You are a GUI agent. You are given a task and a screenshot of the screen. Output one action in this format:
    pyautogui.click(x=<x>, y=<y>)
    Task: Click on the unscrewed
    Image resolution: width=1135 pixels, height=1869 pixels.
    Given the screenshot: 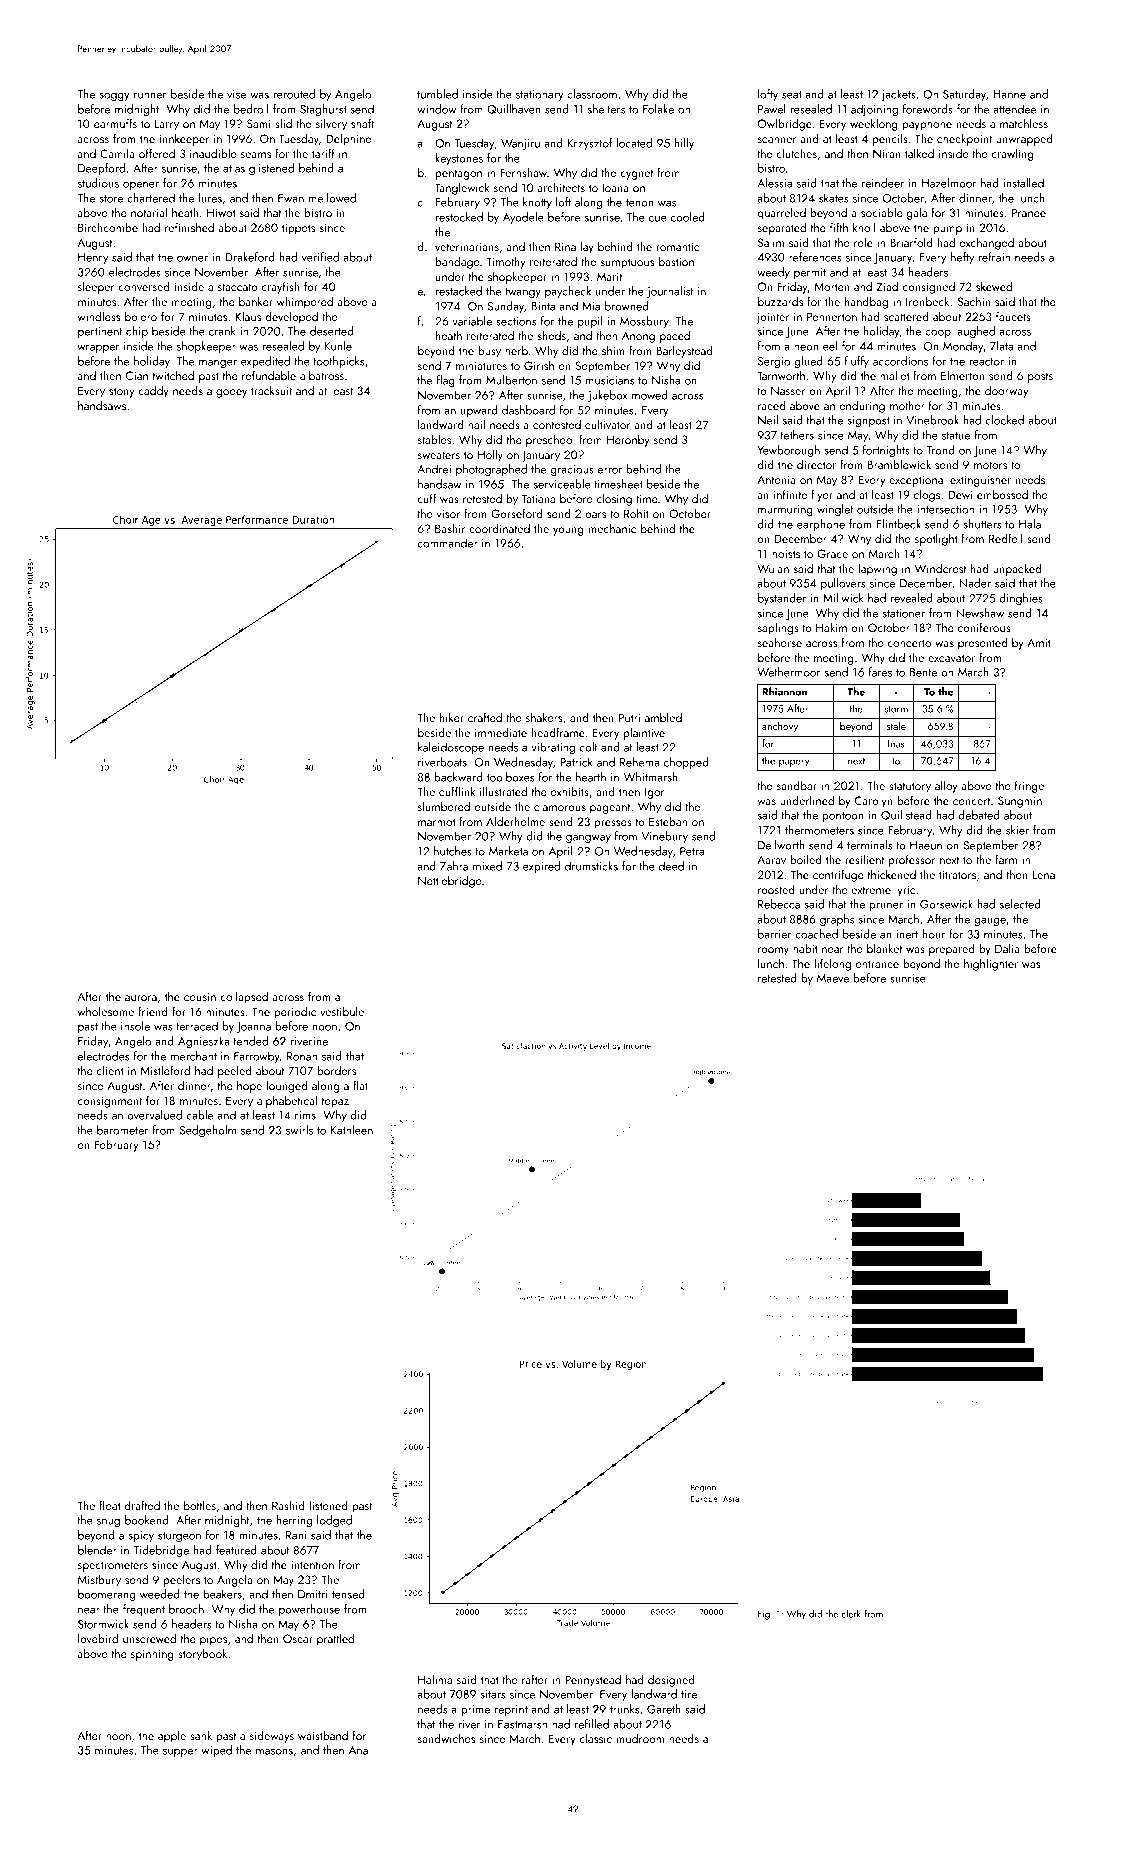 What is the action you would take?
    pyautogui.click(x=149, y=1638)
